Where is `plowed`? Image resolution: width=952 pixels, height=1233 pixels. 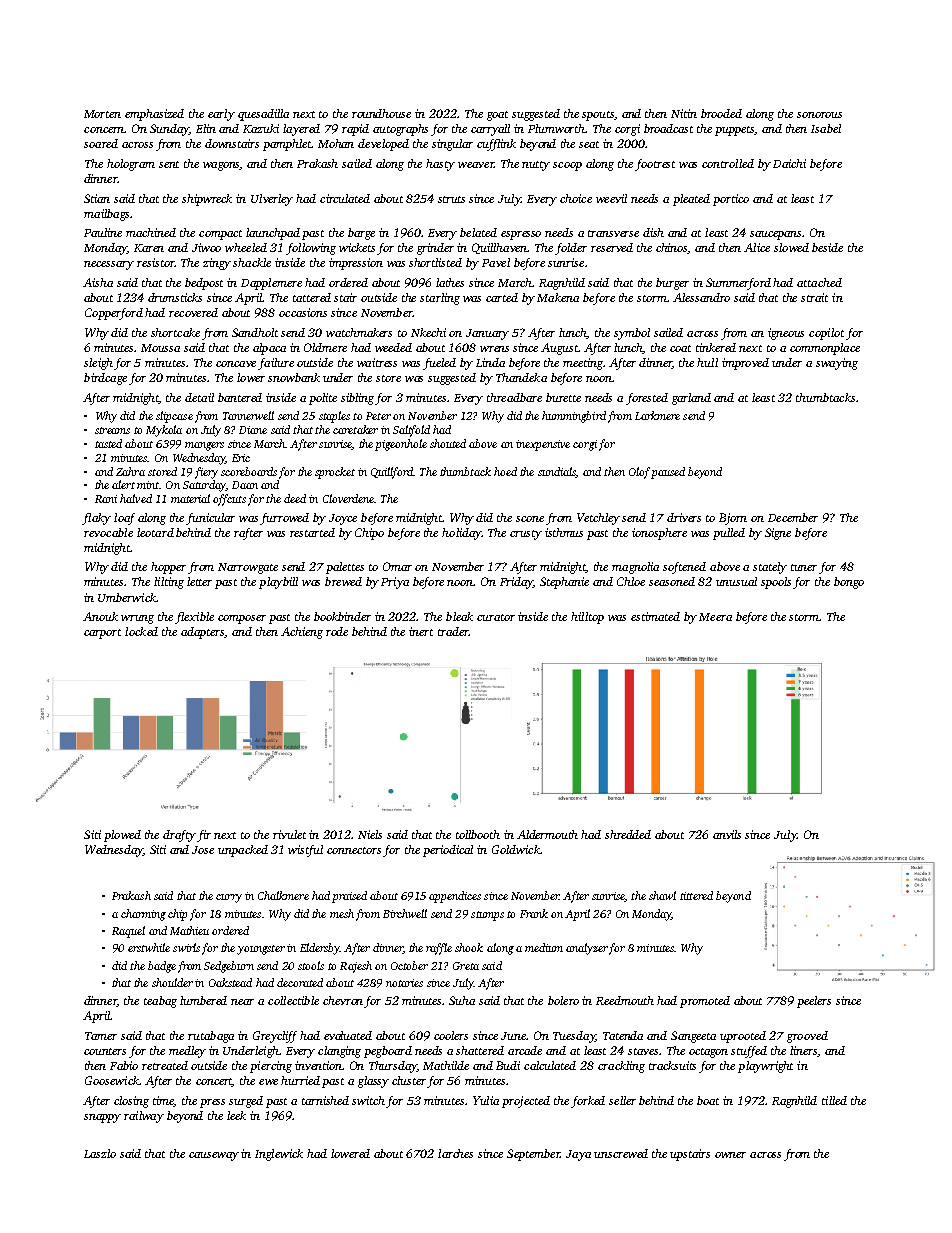
plowed is located at coordinates (122, 836).
